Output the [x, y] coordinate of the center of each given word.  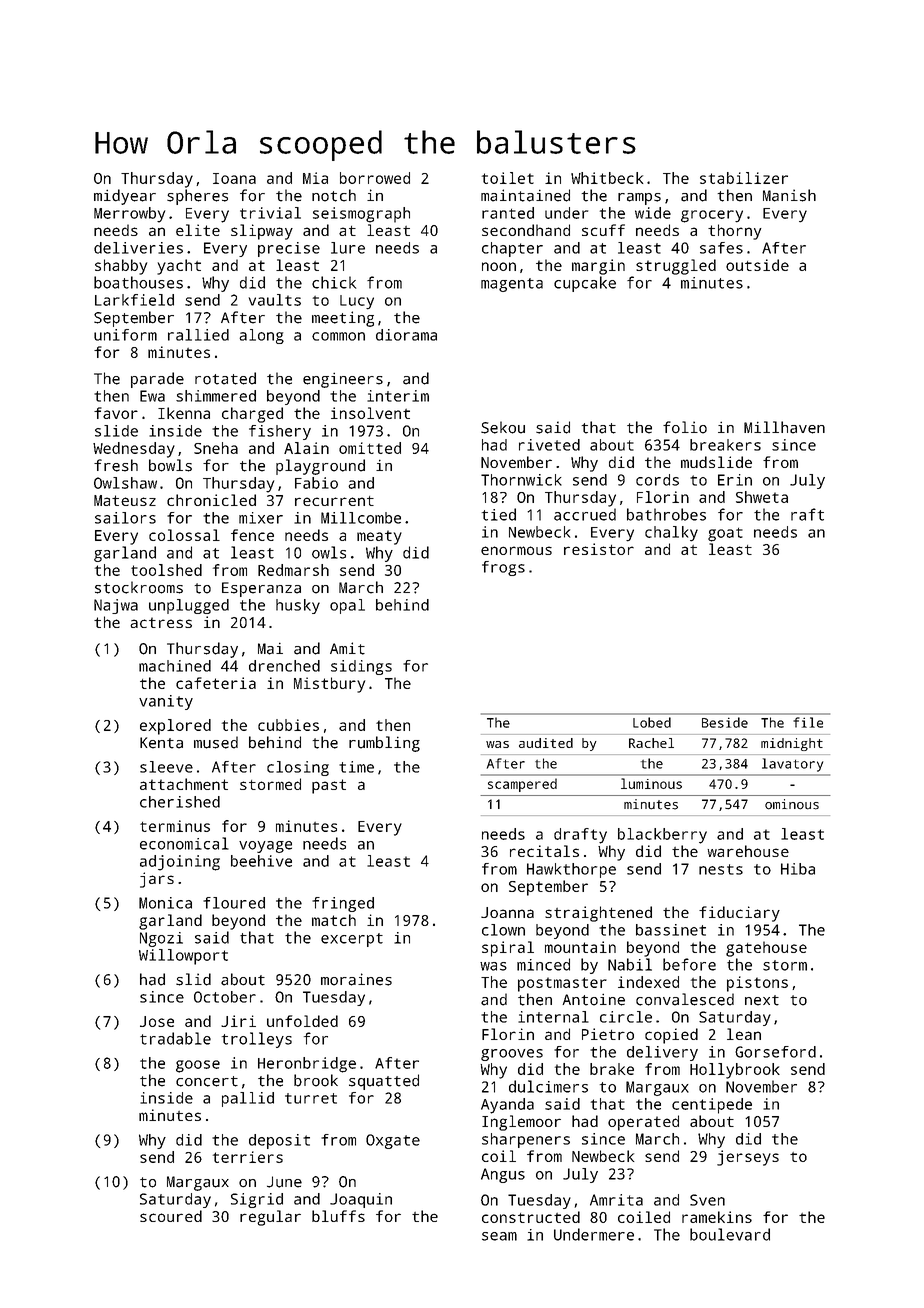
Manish [789, 195]
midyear [125, 197]
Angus [503, 1175]
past [329, 786]
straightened [598, 914]
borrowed [375, 178]
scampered [522, 785]
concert [207, 1081]
